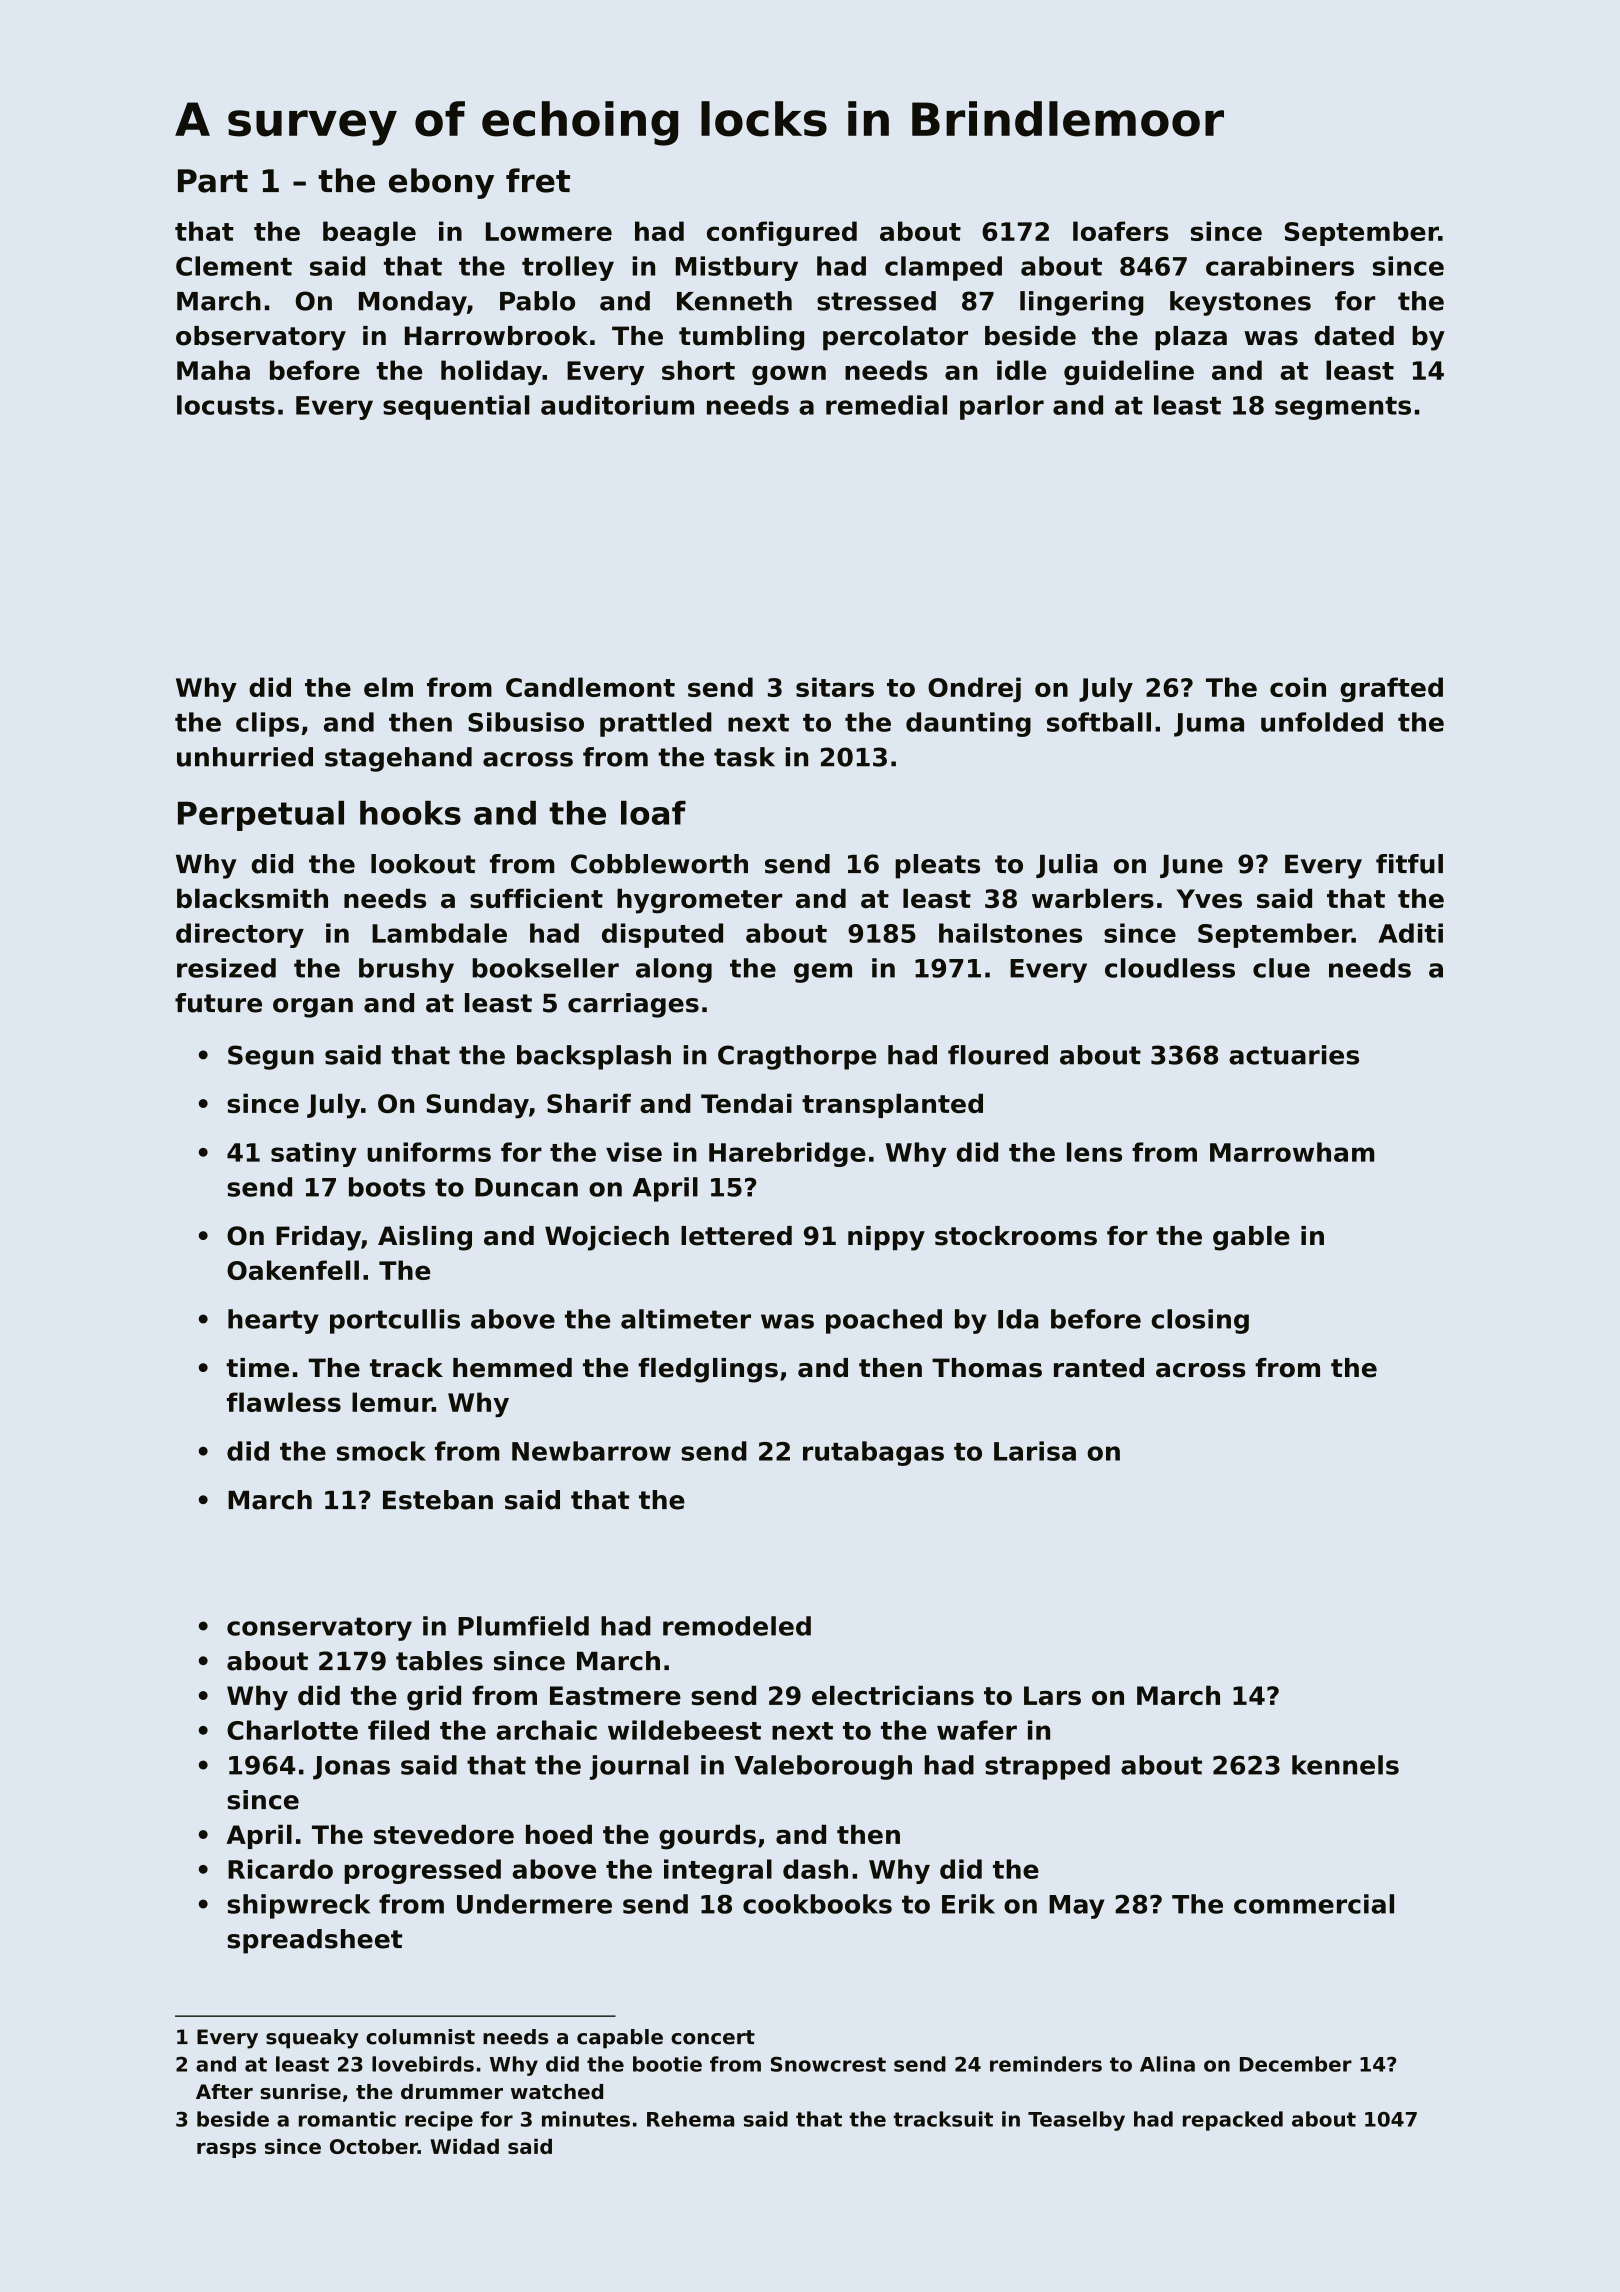  Describe the element at coordinates (782, 233) in the image. I see `configured` at that location.
